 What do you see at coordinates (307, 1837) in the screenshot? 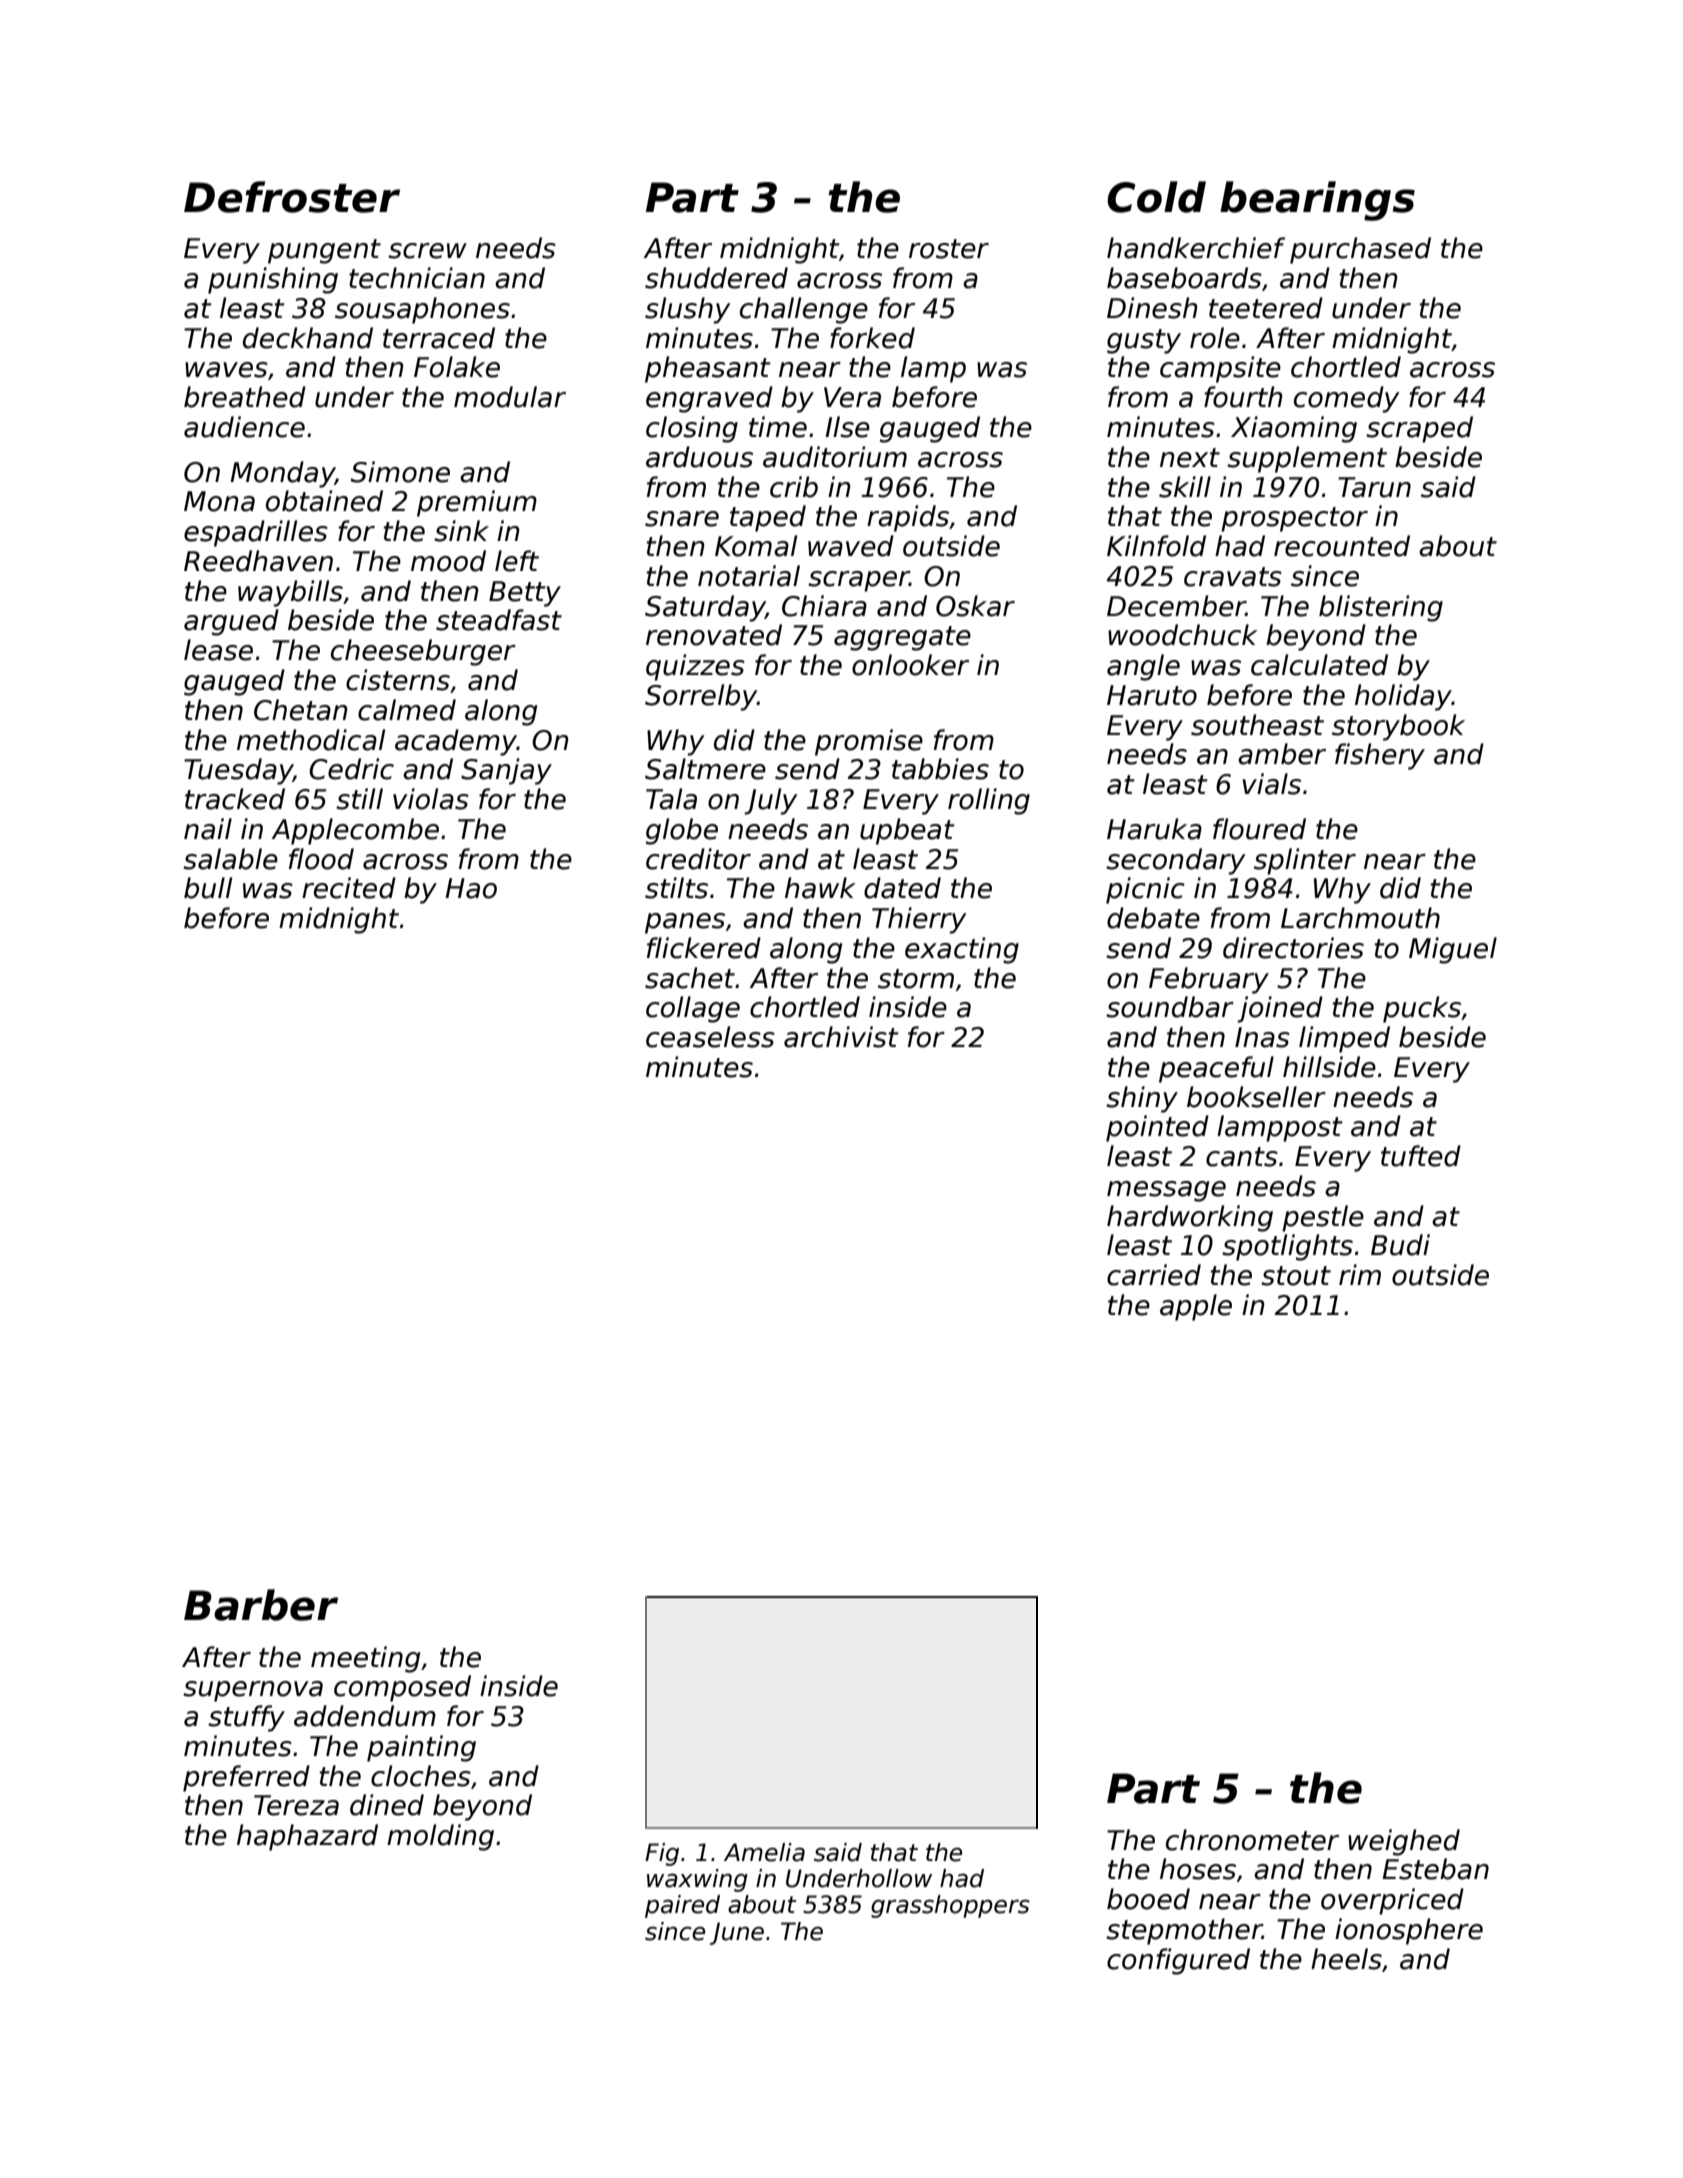
I see `haphazard` at bounding box center [307, 1837].
